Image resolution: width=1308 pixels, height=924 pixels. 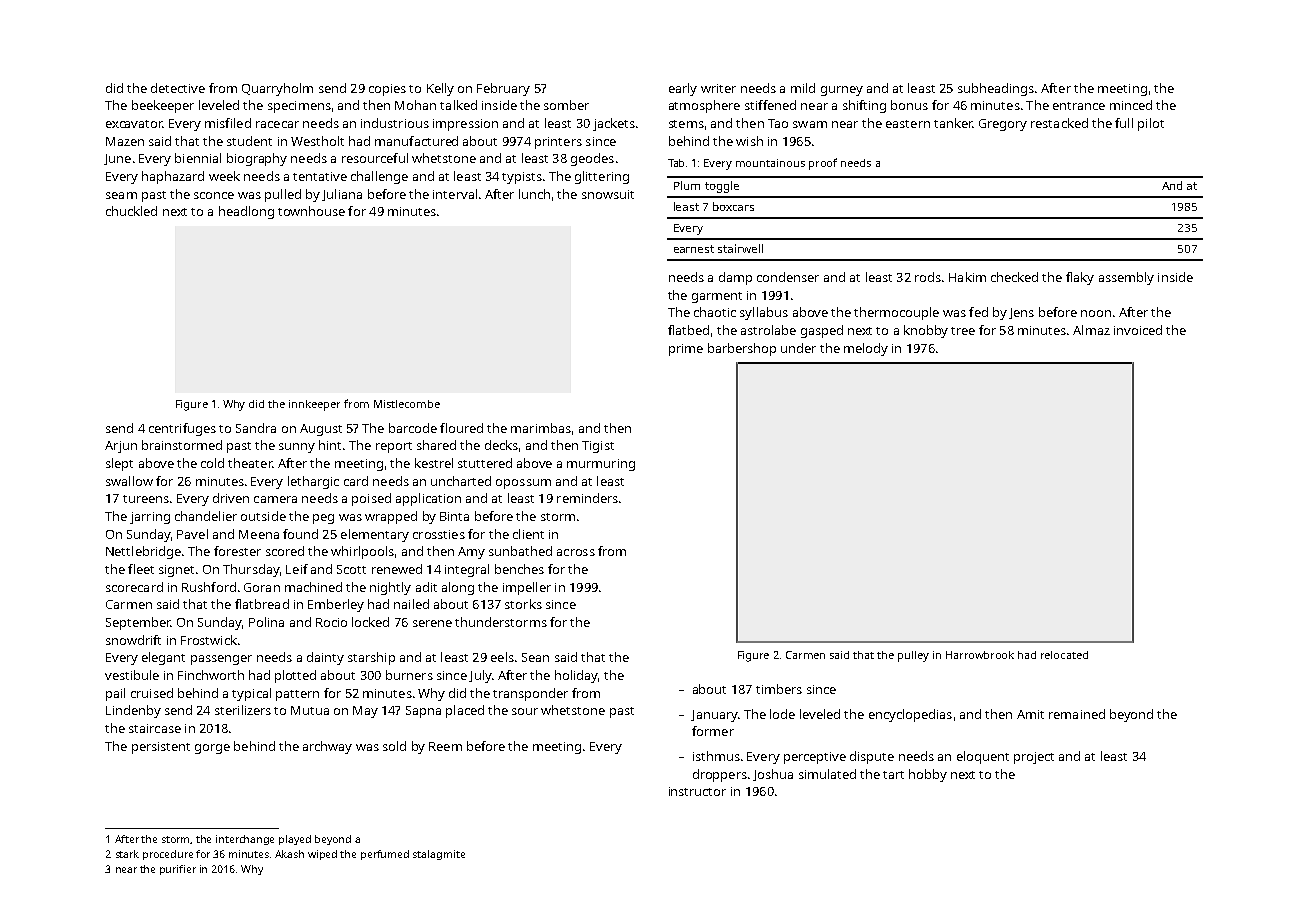 What do you see at coordinates (963, 331) in the screenshot?
I see `tree` at bounding box center [963, 331].
